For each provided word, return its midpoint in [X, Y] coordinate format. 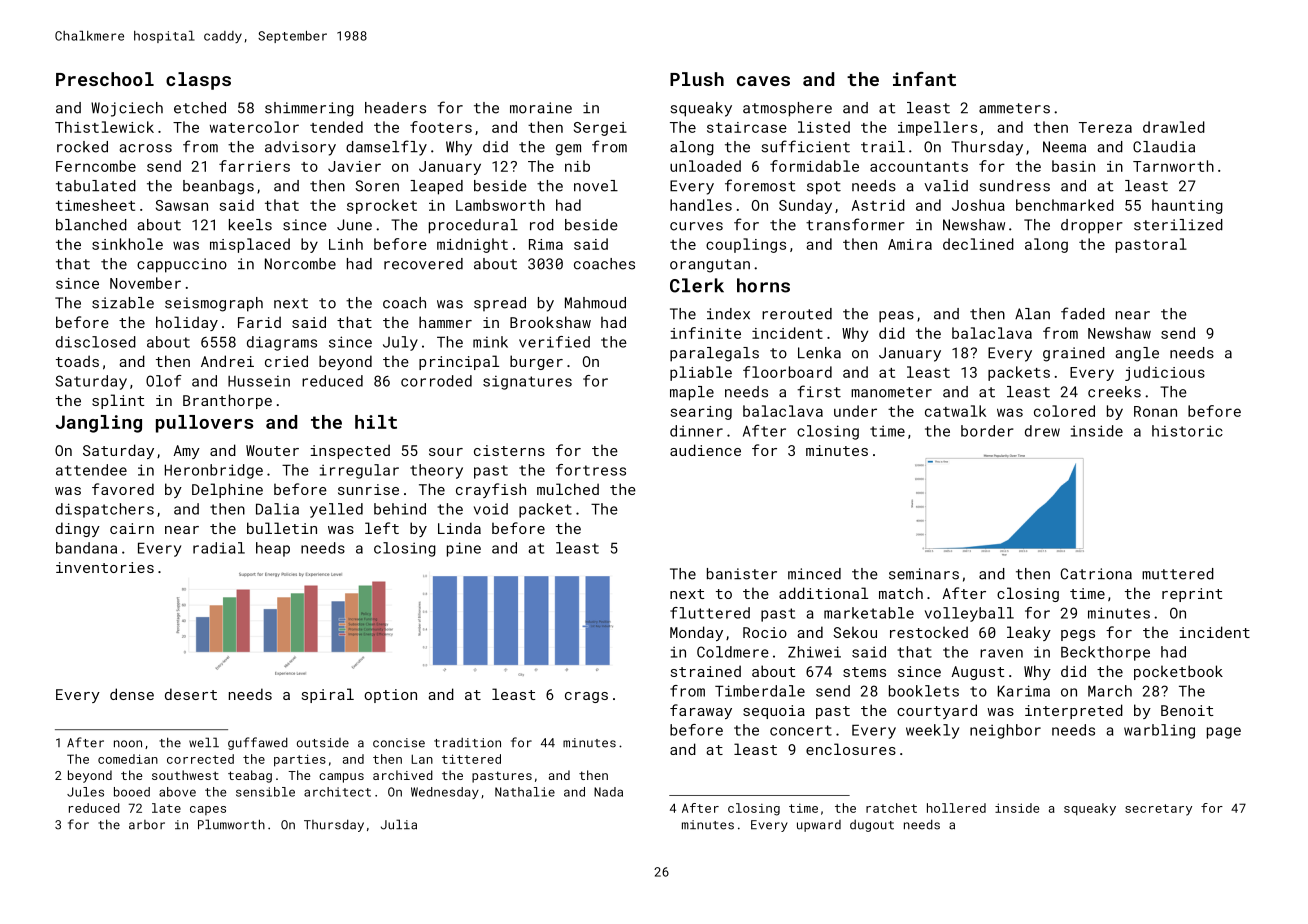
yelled [336, 510]
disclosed [96, 342]
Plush [697, 79]
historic [1187, 431]
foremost [760, 185]
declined [978, 244]
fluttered [710, 613]
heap [273, 549]
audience [705, 450]
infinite [706, 333]
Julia [399, 824]
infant [924, 79]
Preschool [105, 79]
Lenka [819, 353]
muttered [1178, 574]
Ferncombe [96, 166]
